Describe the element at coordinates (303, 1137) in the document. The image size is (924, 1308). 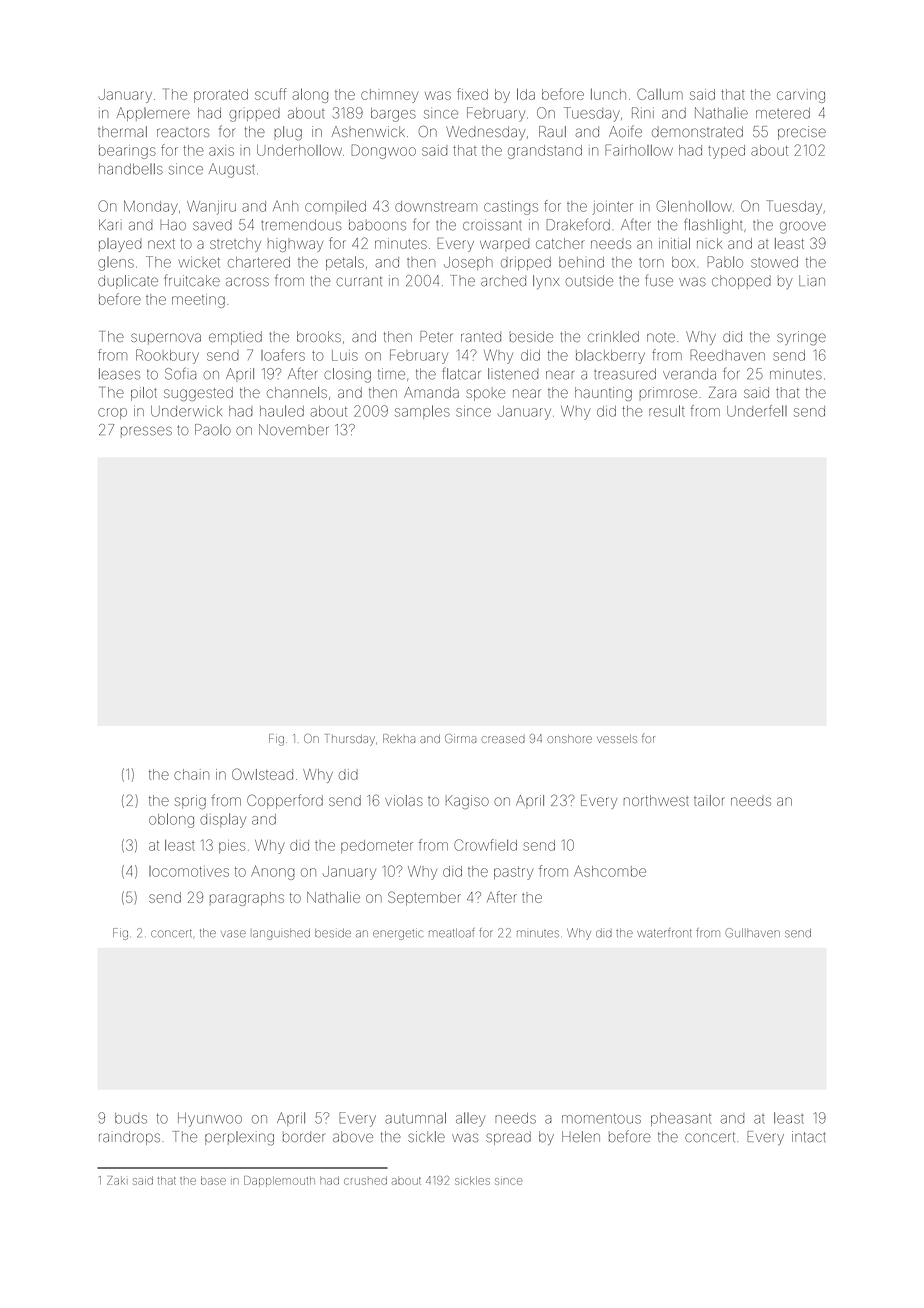
I see `border` at that location.
